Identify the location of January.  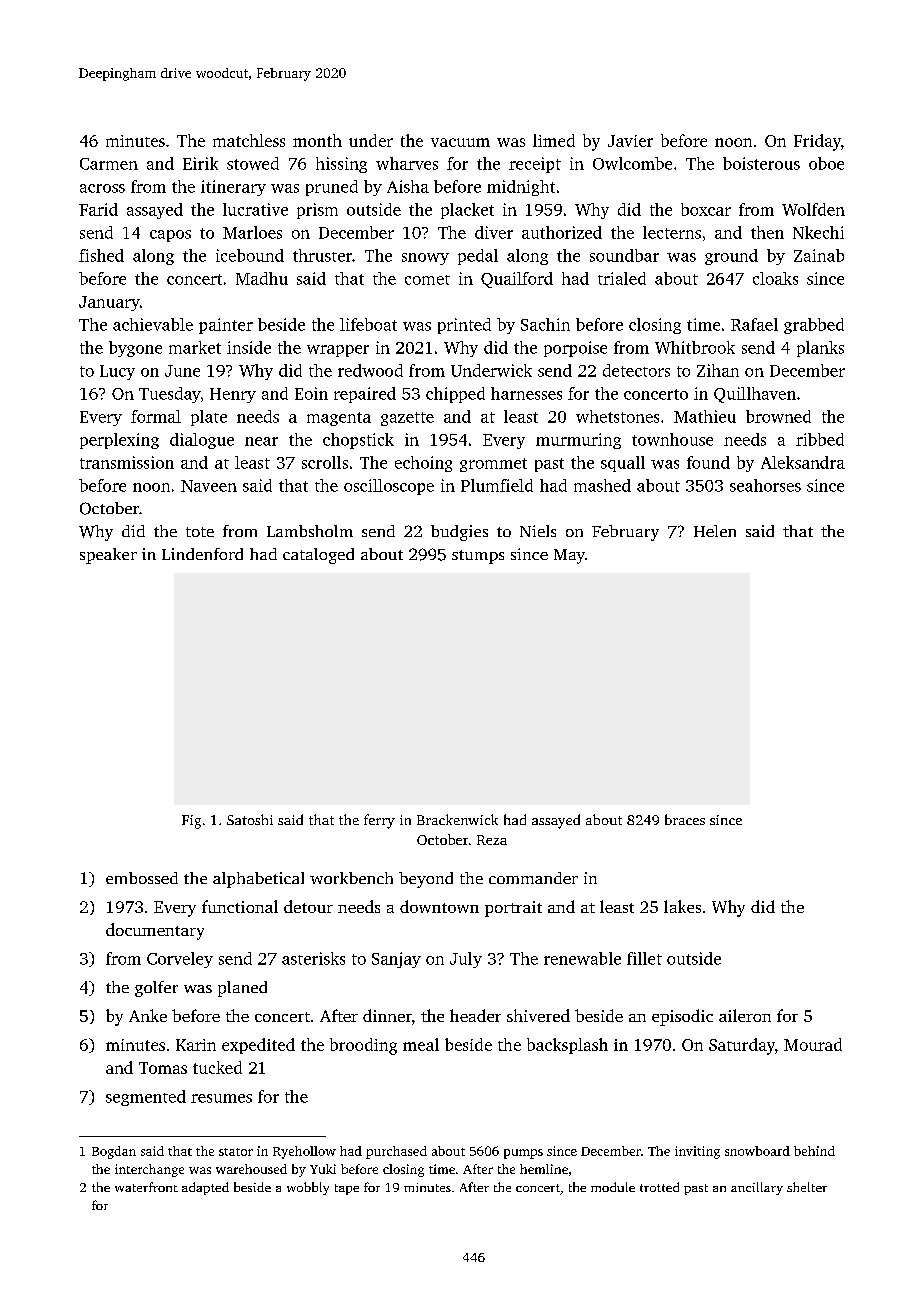
(109, 303).
